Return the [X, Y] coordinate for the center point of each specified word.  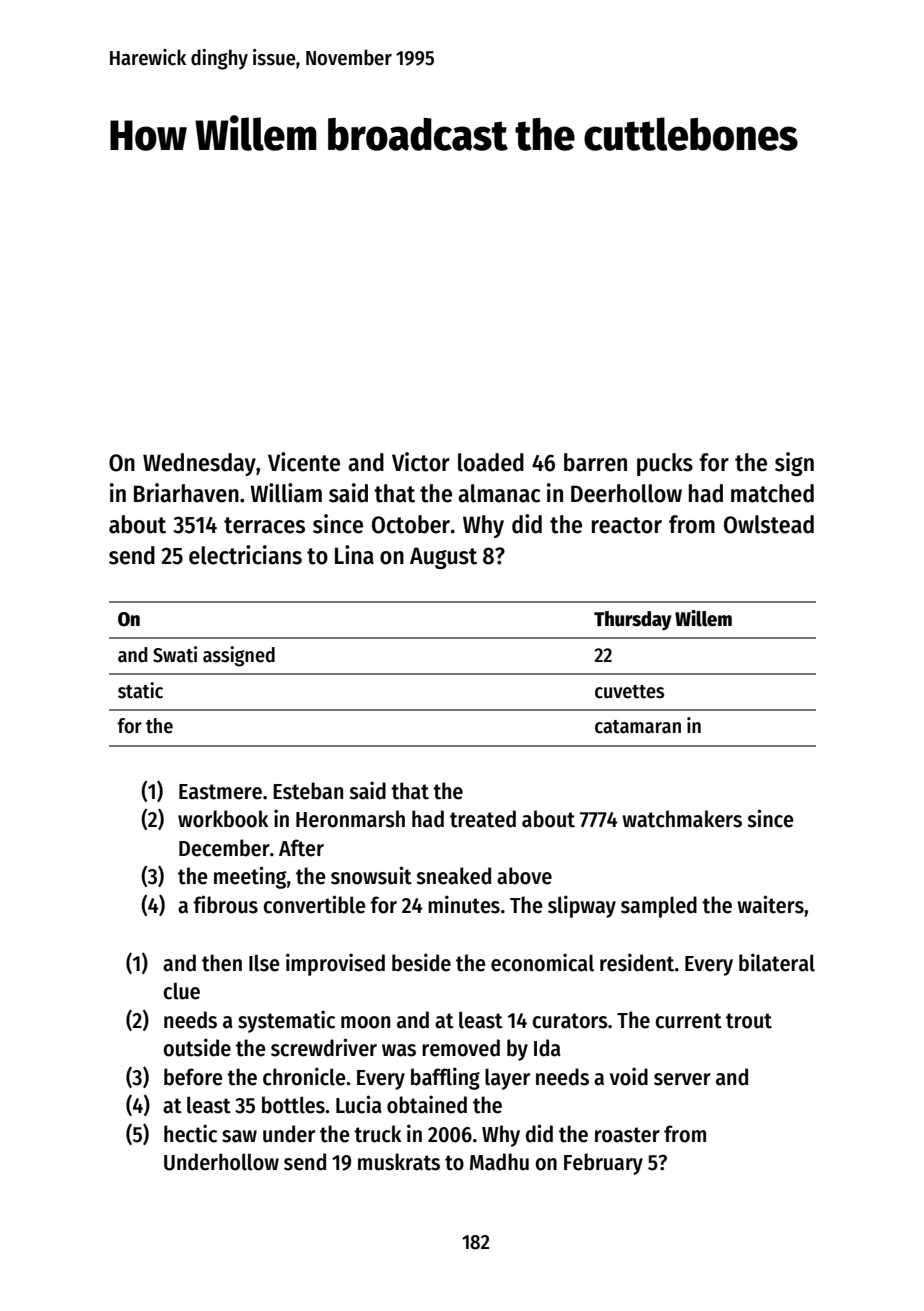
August [443, 558]
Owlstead [769, 524]
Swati [175, 654]
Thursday [633, 621]
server [682, 1079]
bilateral [777, 962]
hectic [190, 1133]
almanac [499, 493]
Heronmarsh [350, 819]
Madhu [499, 1162]
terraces [264, 525]
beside [421, 962]
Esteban [308, 791]
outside [197, 1047]
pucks [665, 464]
